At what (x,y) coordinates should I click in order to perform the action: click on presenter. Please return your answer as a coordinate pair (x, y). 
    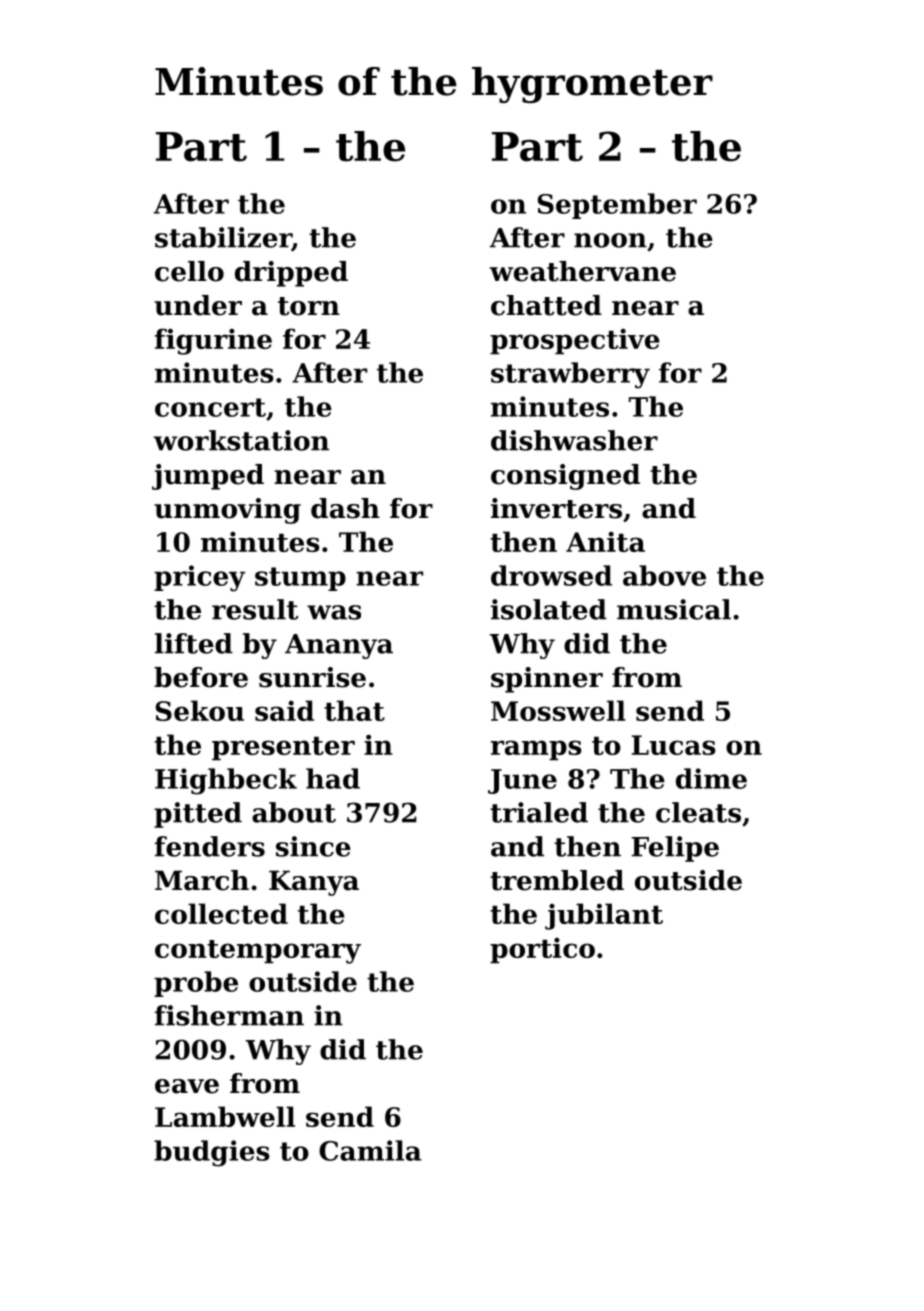
    Looking at the image, I should click on (283, 749).
